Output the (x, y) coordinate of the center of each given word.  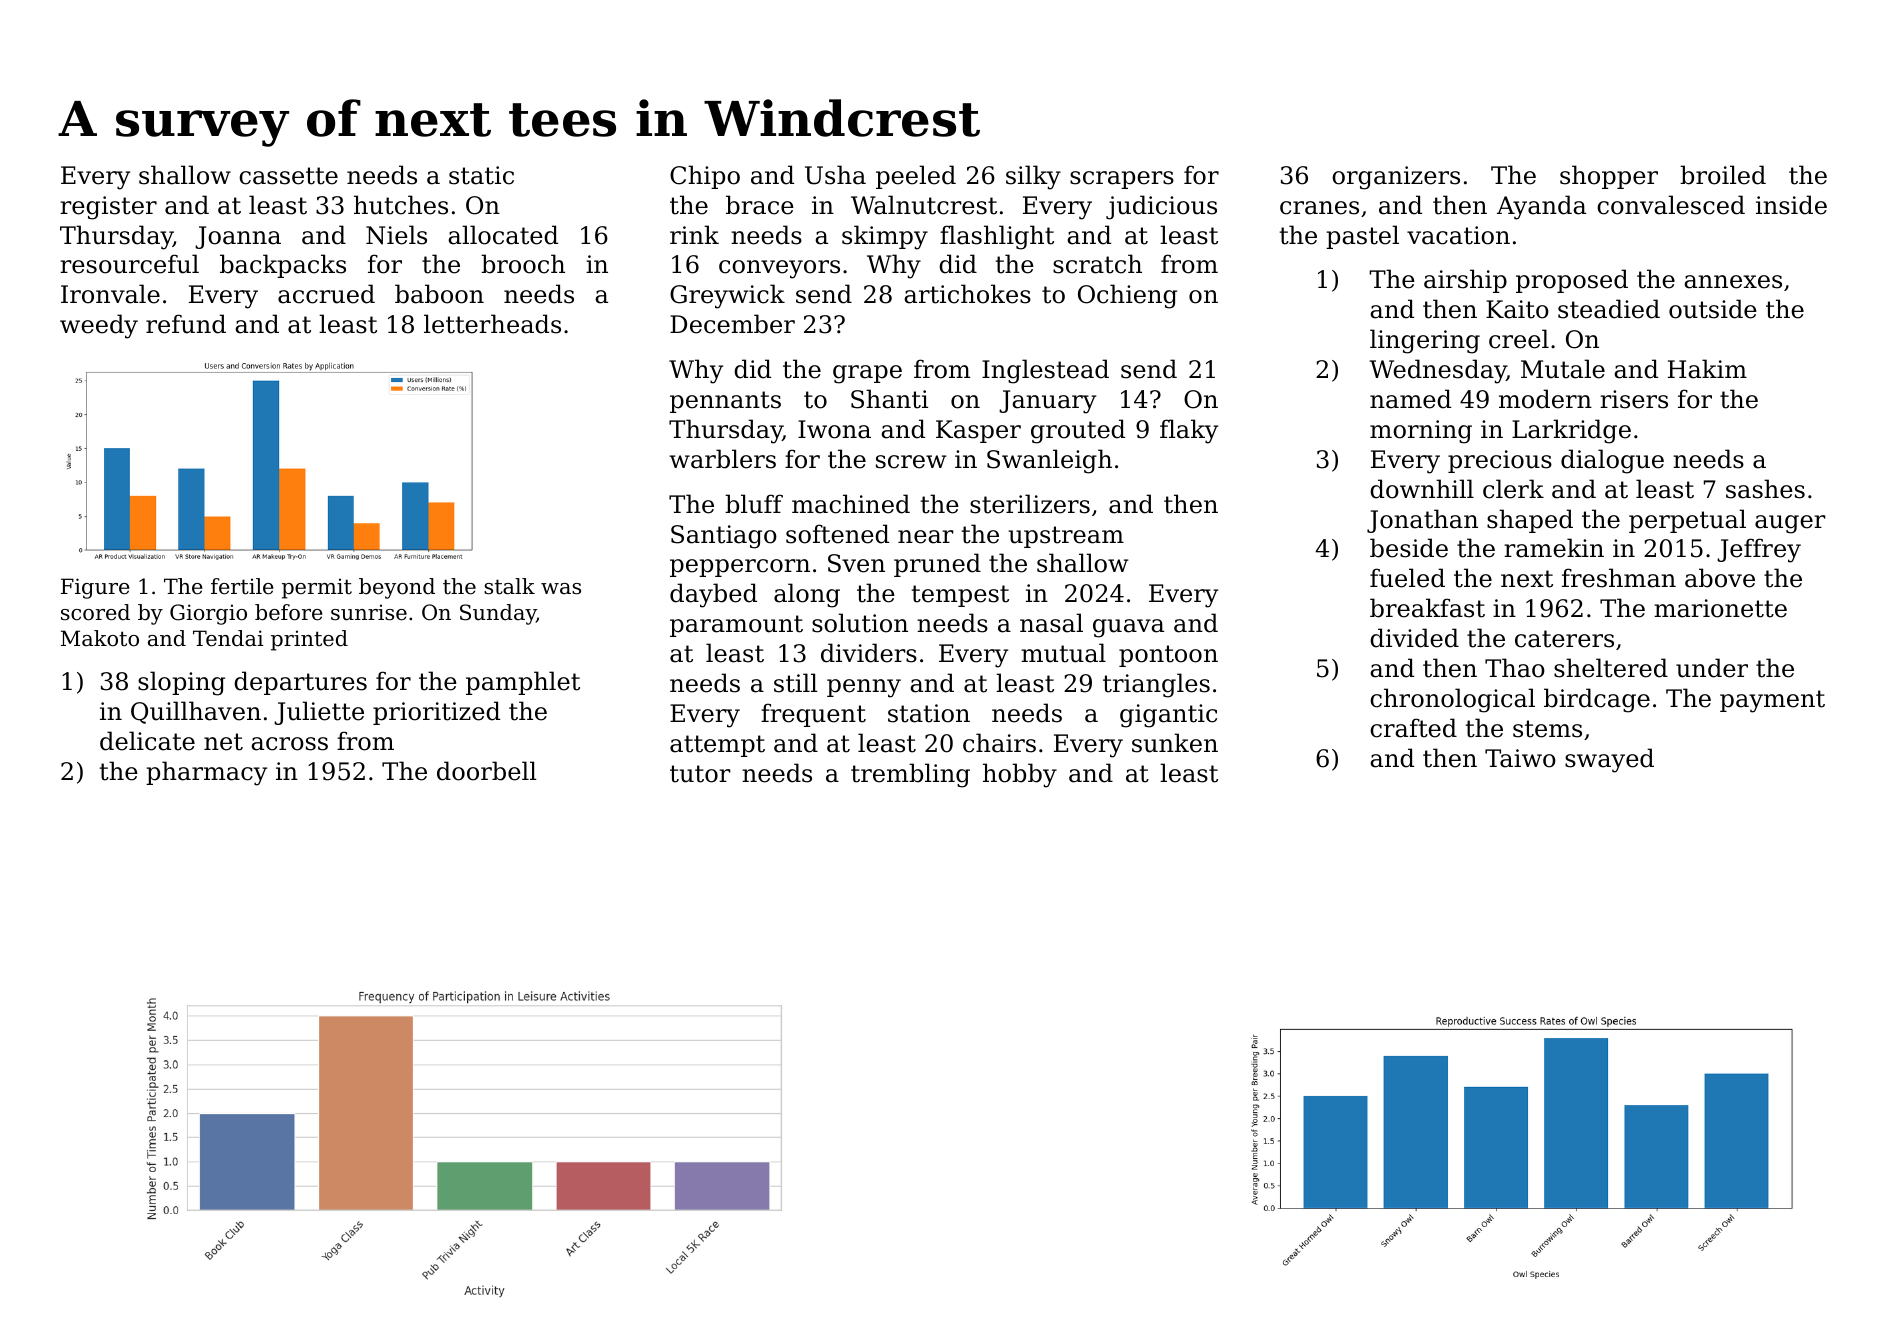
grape (867, 374)
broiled (1723, 175)
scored (95, 612)
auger (1790, 524)
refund (186, 324)
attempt (717, 746)
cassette (288, 176)
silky (1033, 177)
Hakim (1707, 369)
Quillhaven (196, 712)
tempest (960, 596)
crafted (1413, 728)
